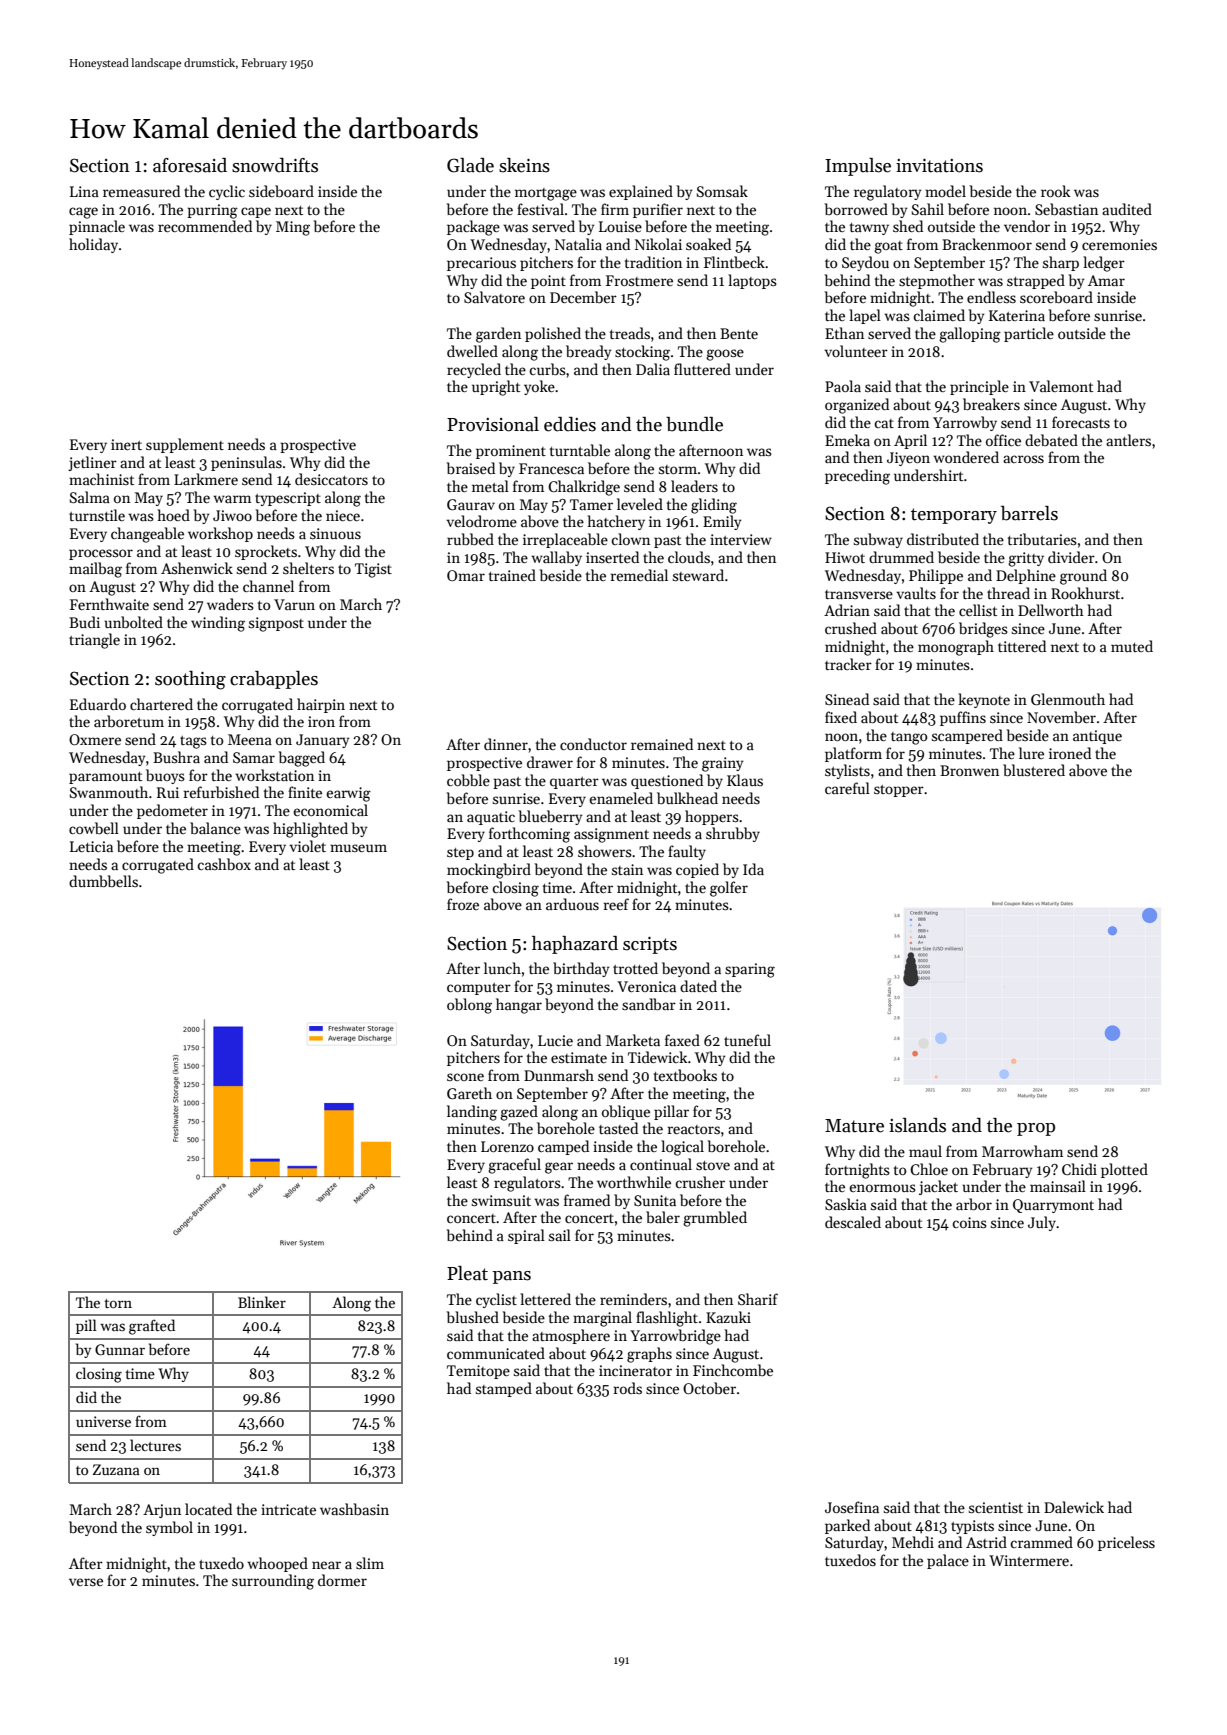  Describe the element at coordinates (169, 1528) in the screenshot. I see `symbol` at that location.
